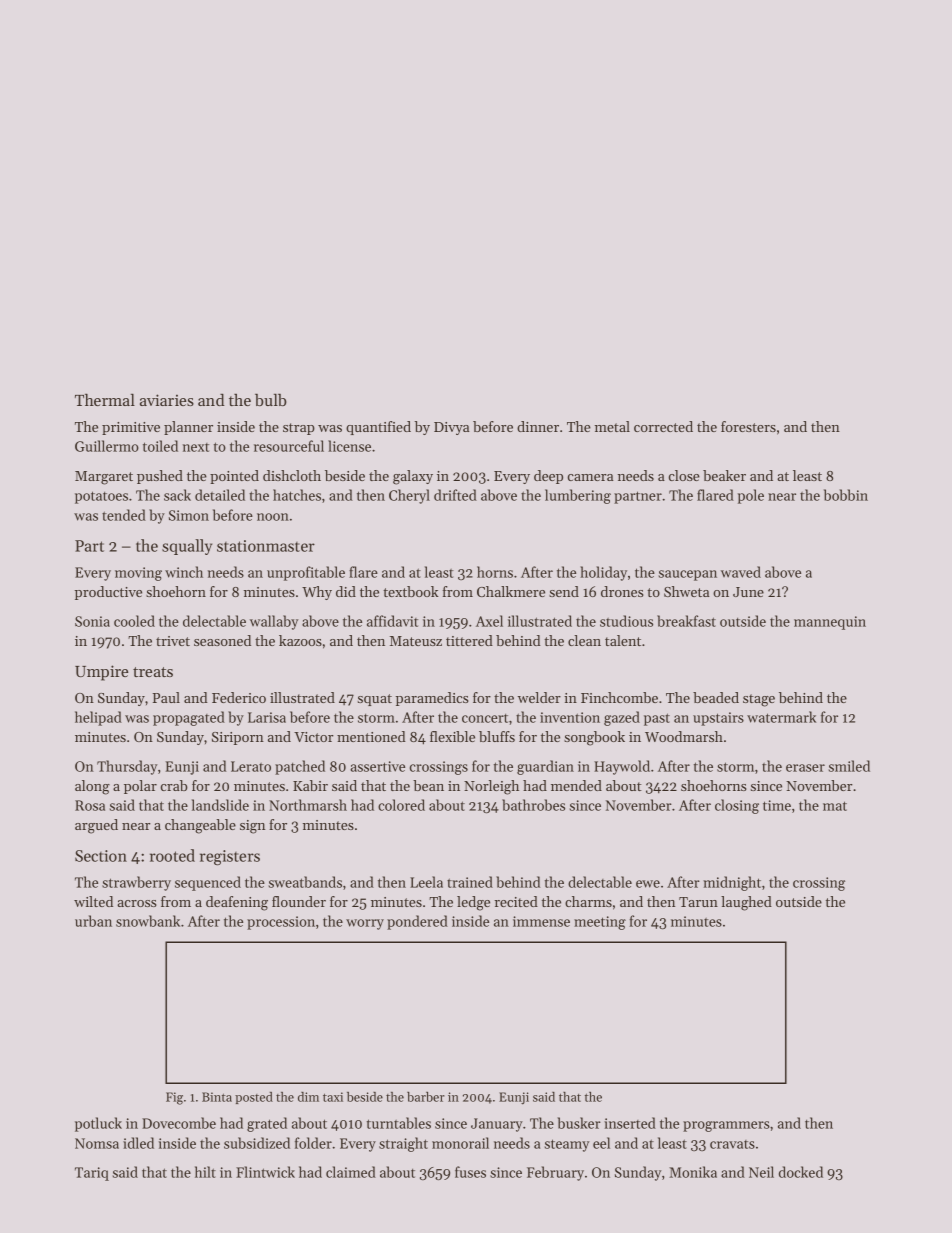 Image resolution: width=952 pixels, height=1233 pixels. What do you see at coordinates (189, 718) in the document?
I see `propagated` at bounding box center [189, 718].
